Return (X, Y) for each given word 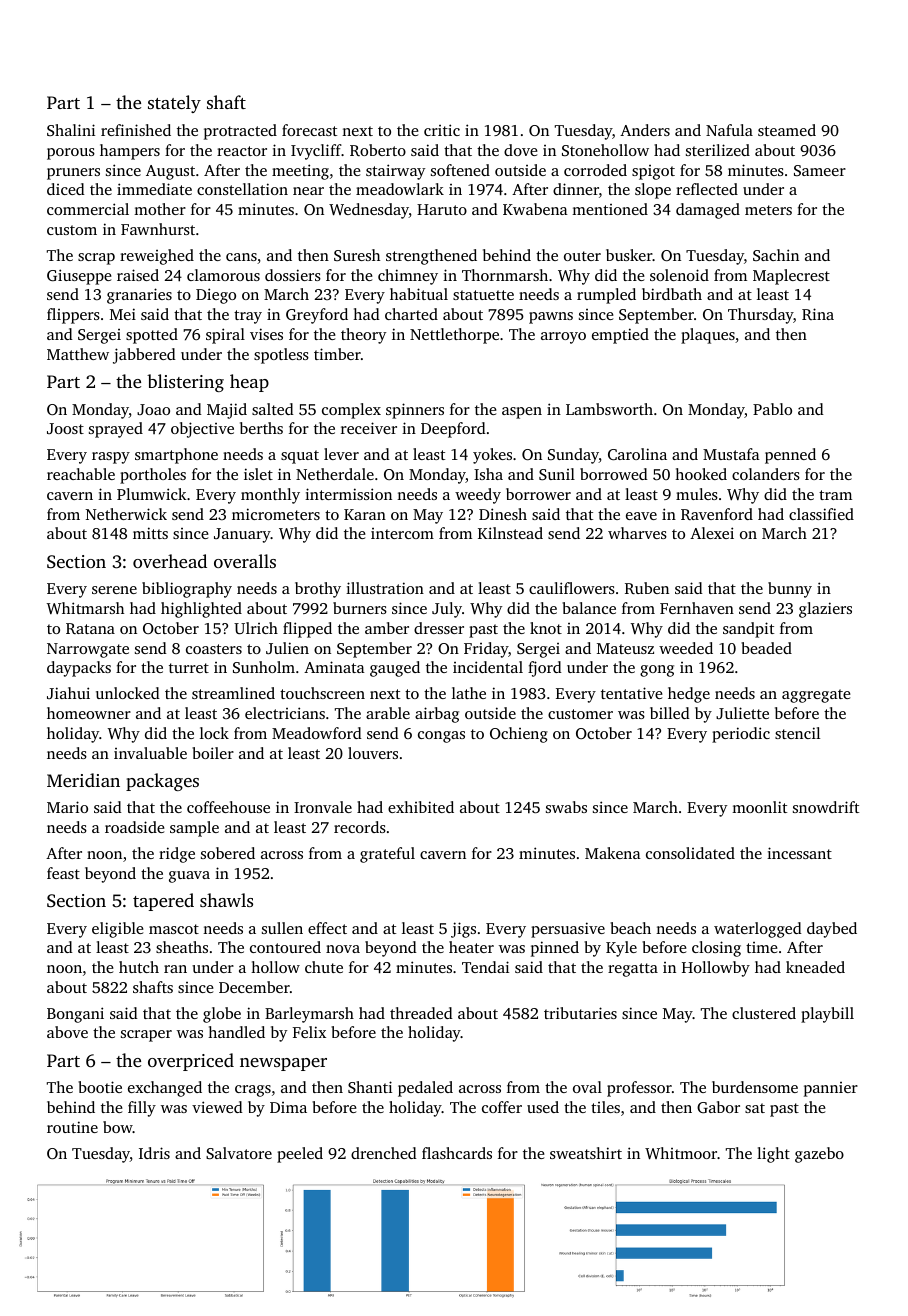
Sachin (776, 255)
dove (521, 150)
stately (174, 104)
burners (360, 608)
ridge (177, 855)
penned (790, 456)
